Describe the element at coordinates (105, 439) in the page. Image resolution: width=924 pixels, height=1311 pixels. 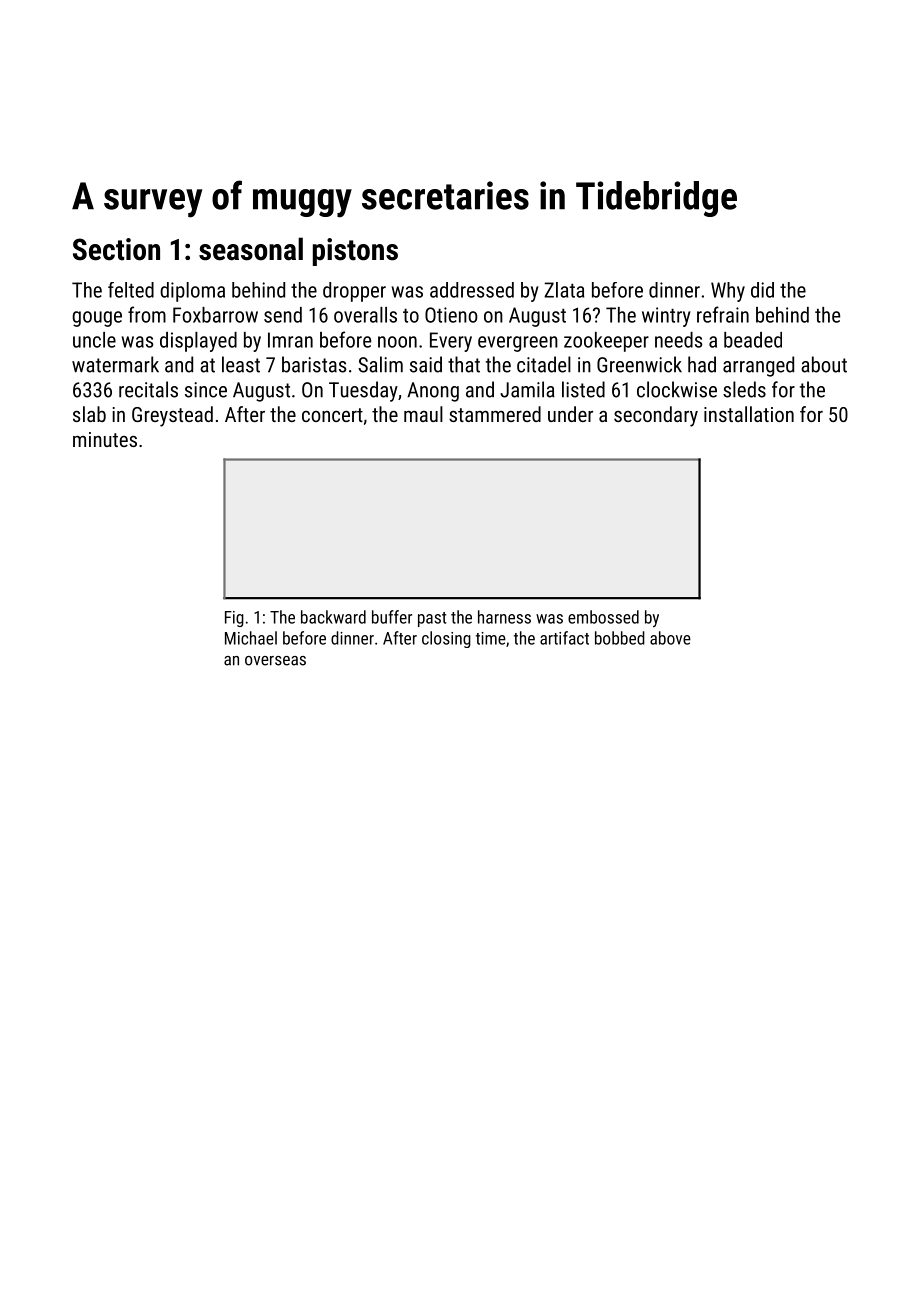
I see `minutes` at that location.
